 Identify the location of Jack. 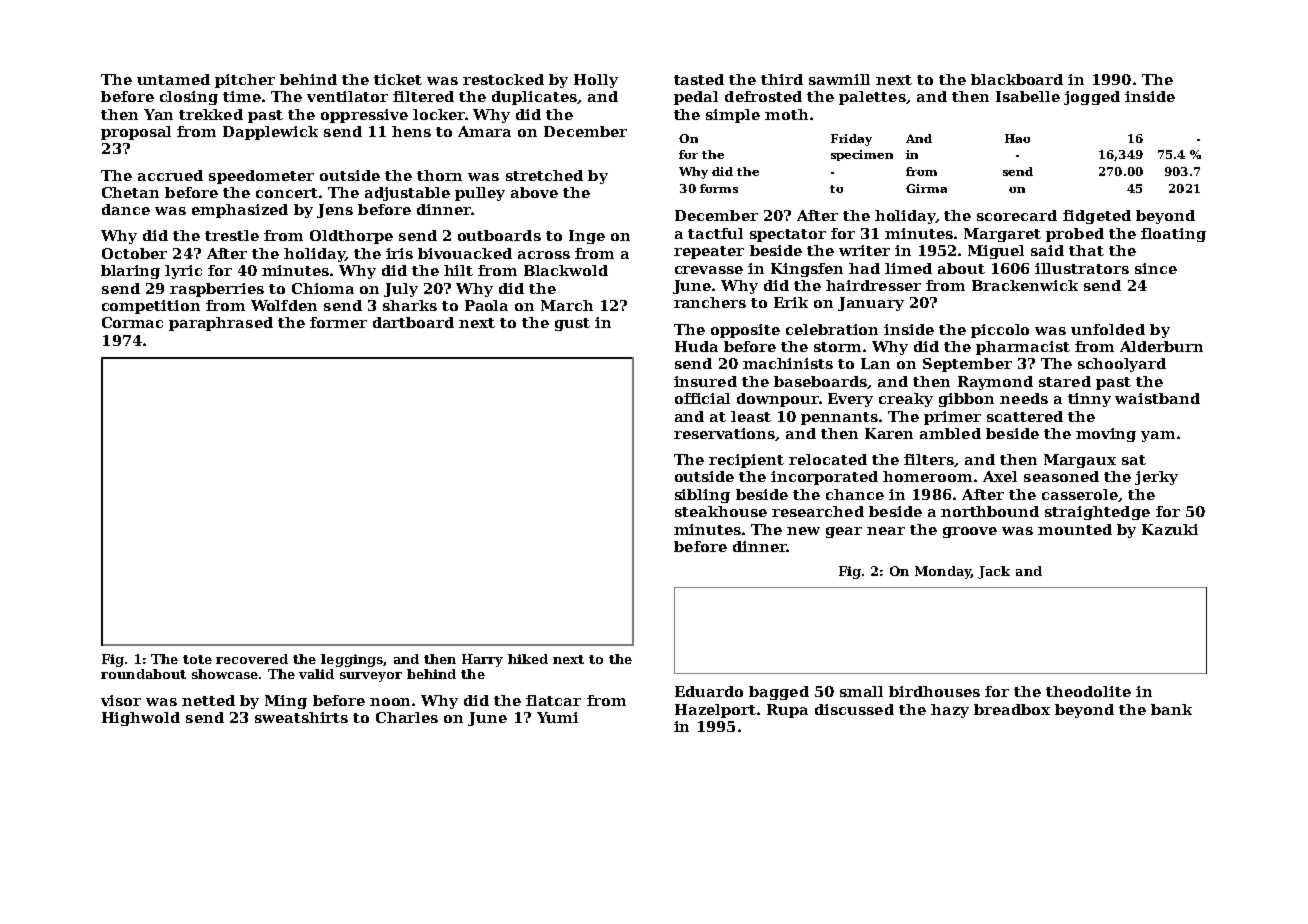
(994, 572).
